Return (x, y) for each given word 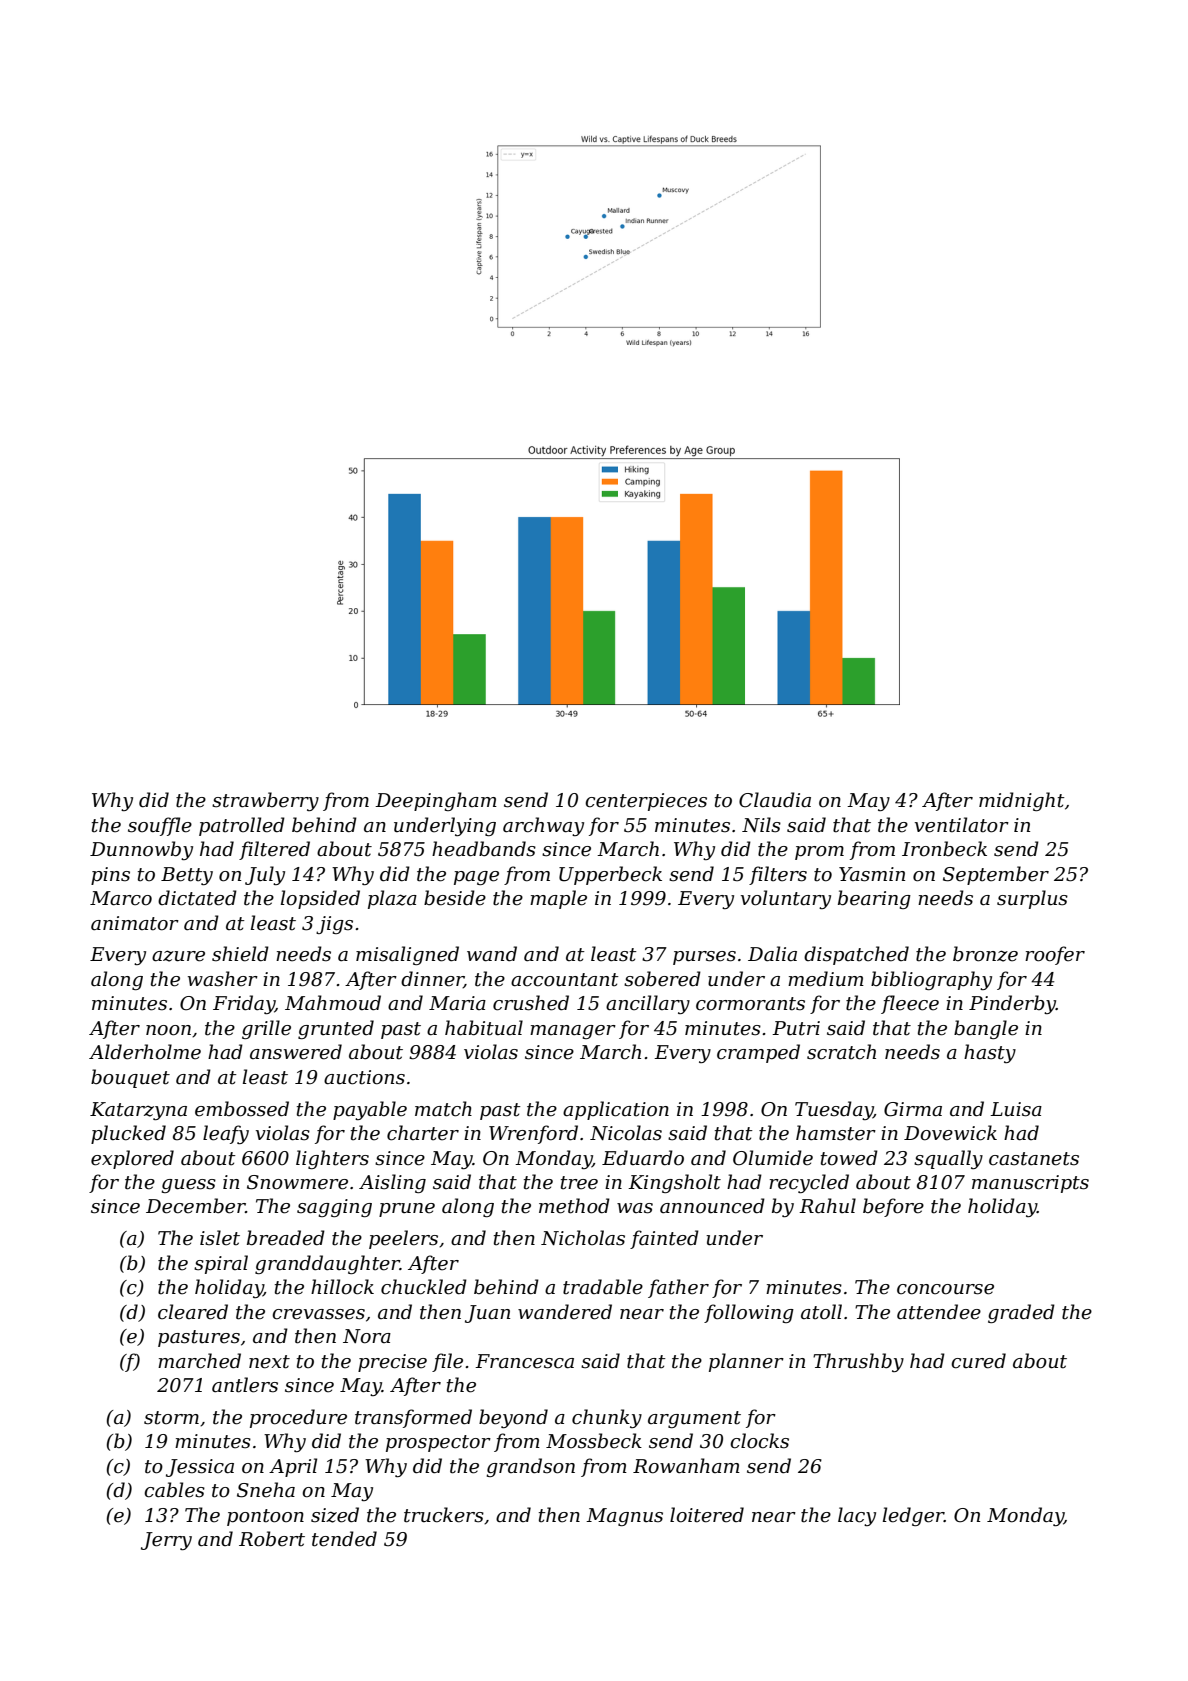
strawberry (265, 801)
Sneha (266, 1490)
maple (558, 899)
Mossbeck (594, 1441)
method (574, 1206)
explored (132, 1159)
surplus (1032, 899)
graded (1021, 1313)
